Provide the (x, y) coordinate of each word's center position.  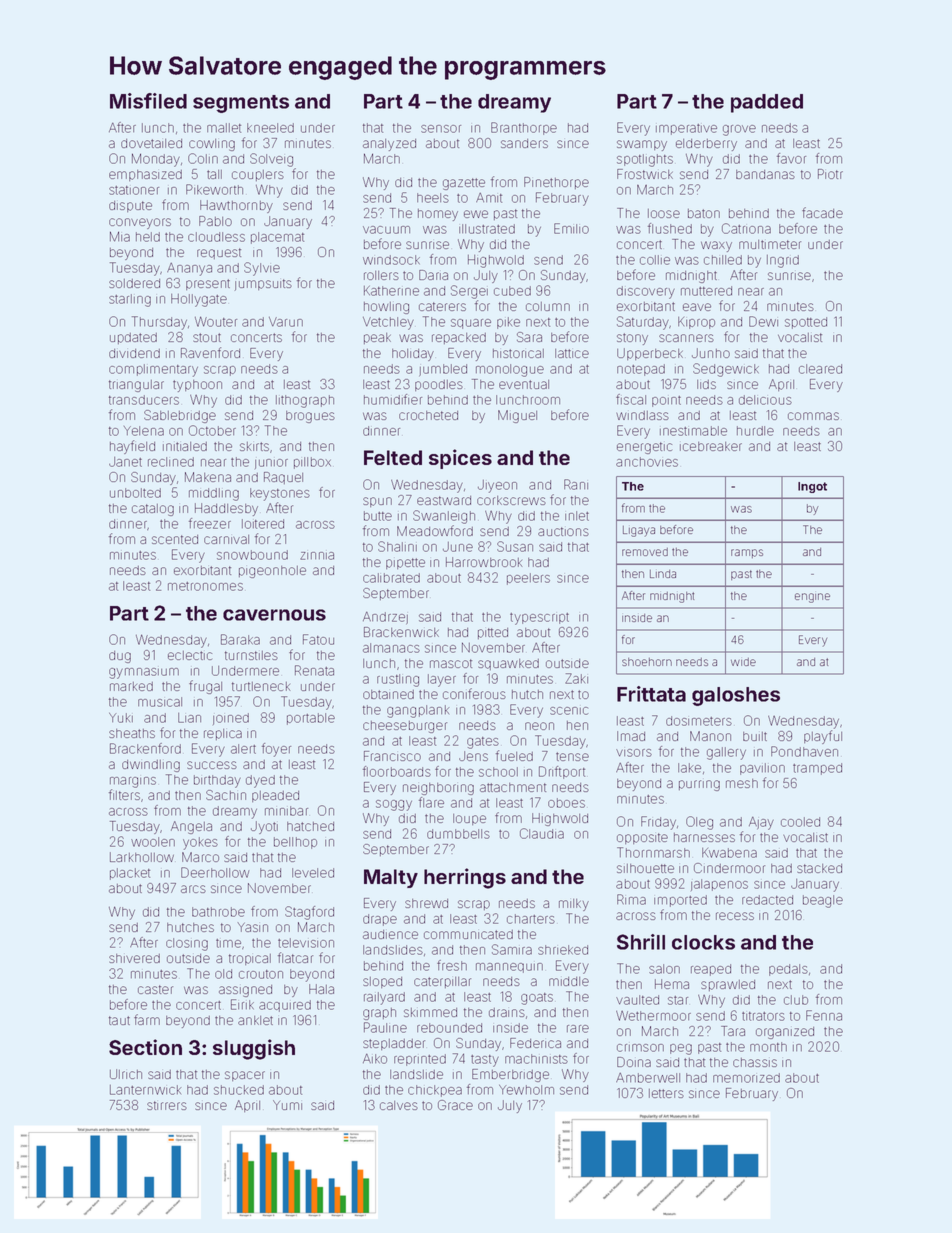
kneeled (270, 128)
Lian (189, 718)
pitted (493, 633)
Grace (455, 1105)
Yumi (287, 1105)
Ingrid (783, 261)
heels (433, 198)
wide (743, 662)
